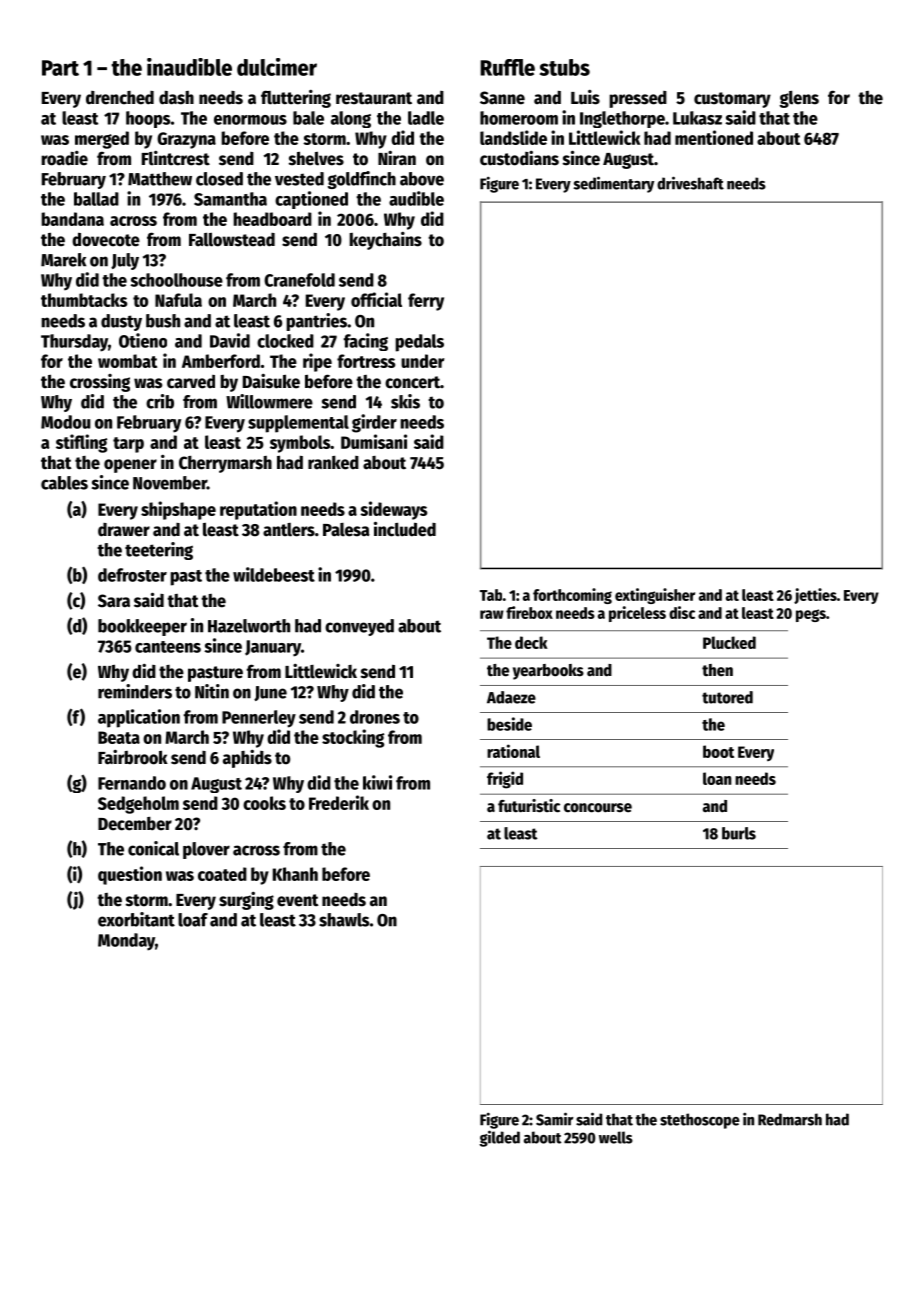 The height and width of the image is (1308, 924). I want to click on question, so click(130, 875).
